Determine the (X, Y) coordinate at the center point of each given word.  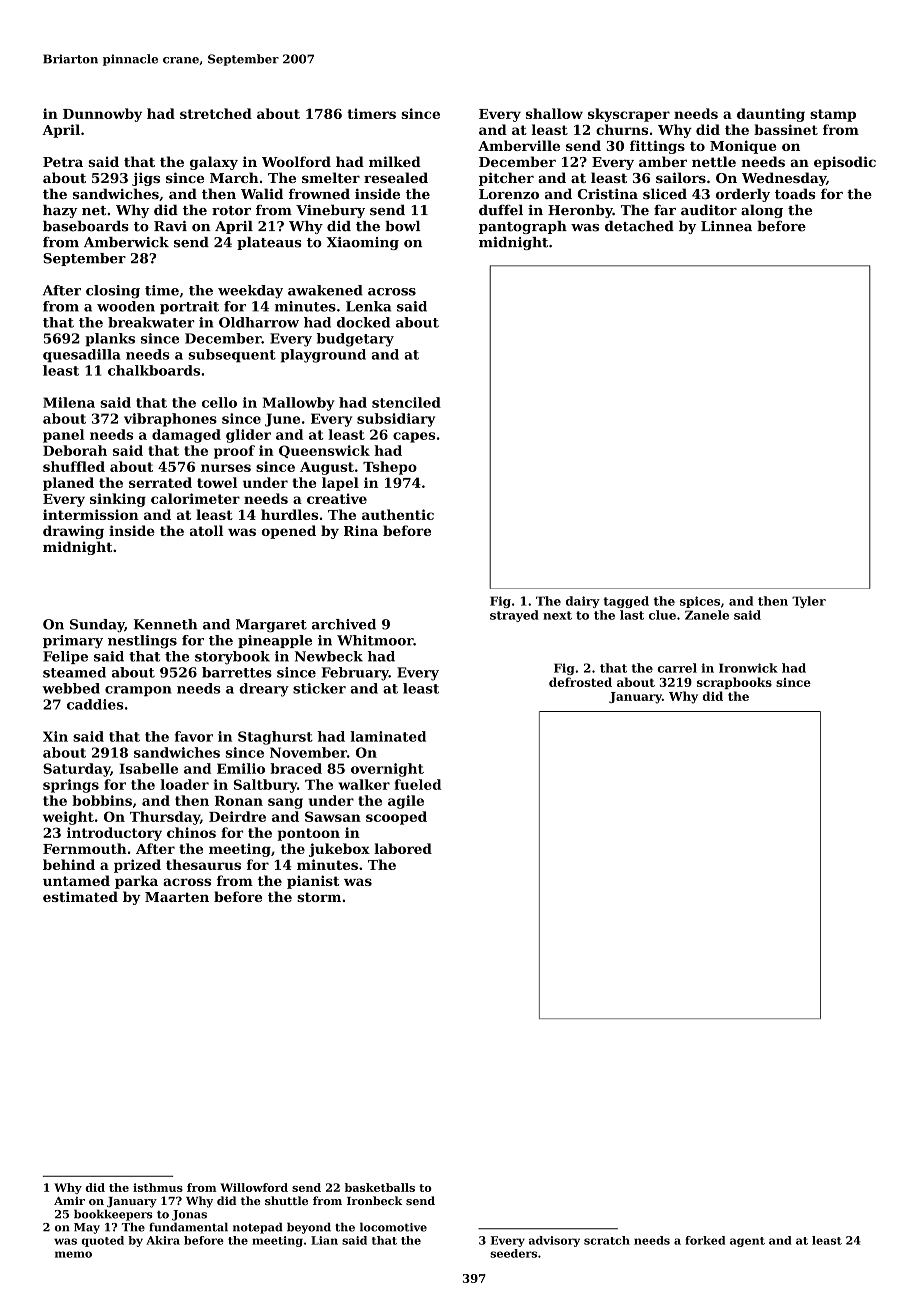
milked (395, 161)
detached (639, 226)
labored (403, 848)
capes (414, 437)
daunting (771, 115)
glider (248, 436)
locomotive (393, 1227)
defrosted (580, 682)
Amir (69, 1200)
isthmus (158, 1187)
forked (705, 1240)
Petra (63, 162)
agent (747, 1242)
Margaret (271, 626)
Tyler (809, 602)
